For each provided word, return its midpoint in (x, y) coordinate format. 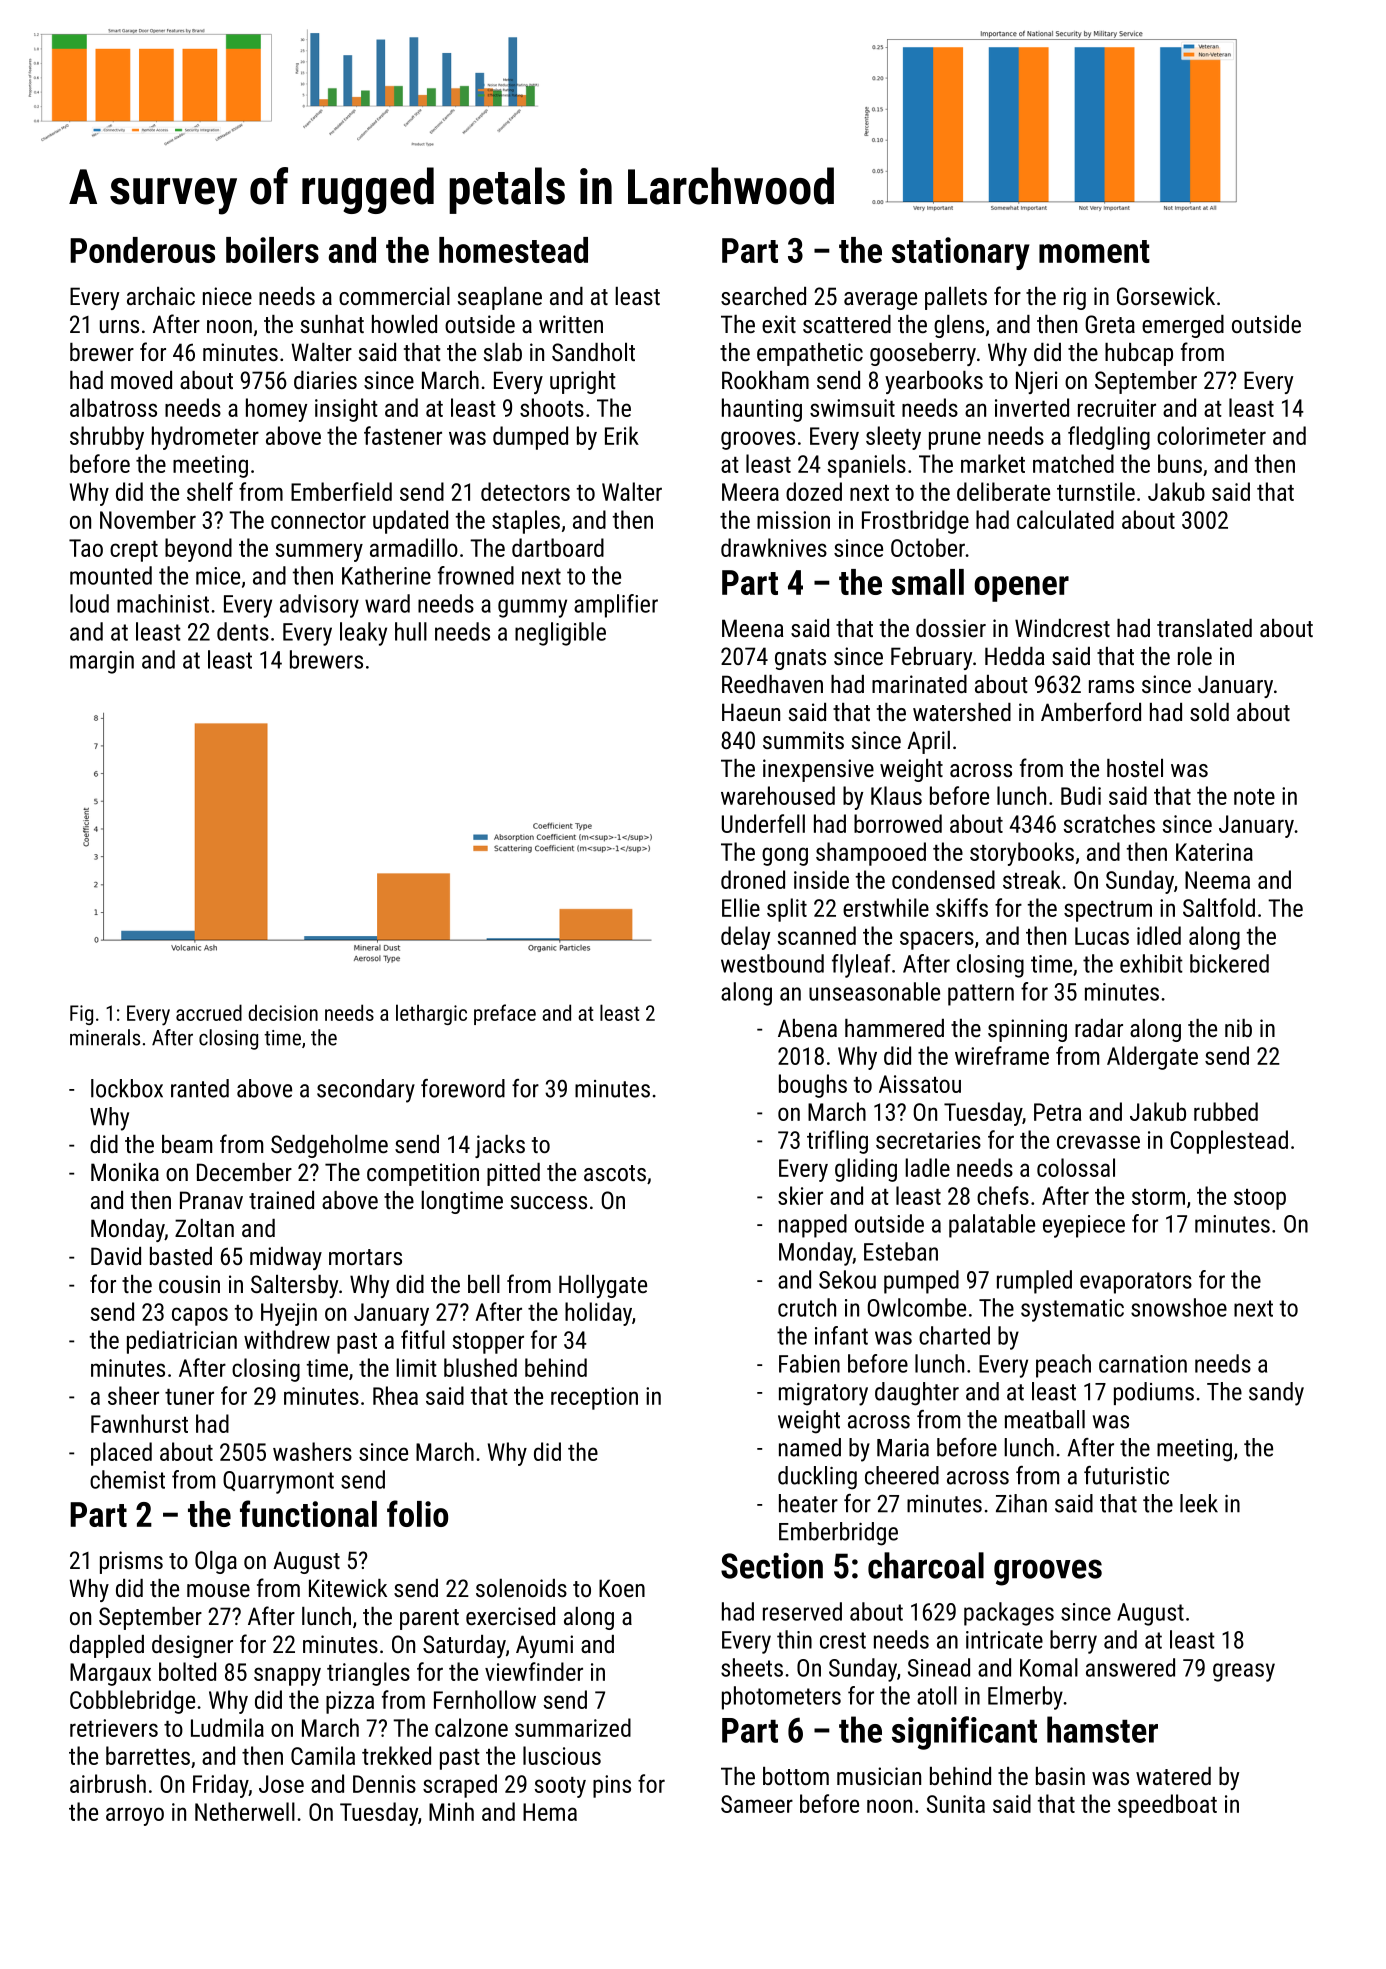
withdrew (287, 1339)
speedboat (1167, 1806)
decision (283, 1012)
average (880, 301)
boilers (272, 250)
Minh (451, 1811)
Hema (550, 1812)
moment (1094, 251)
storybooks (1022, 854)
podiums (1154, 1393)
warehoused (778, 795)
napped (813, 1226)
